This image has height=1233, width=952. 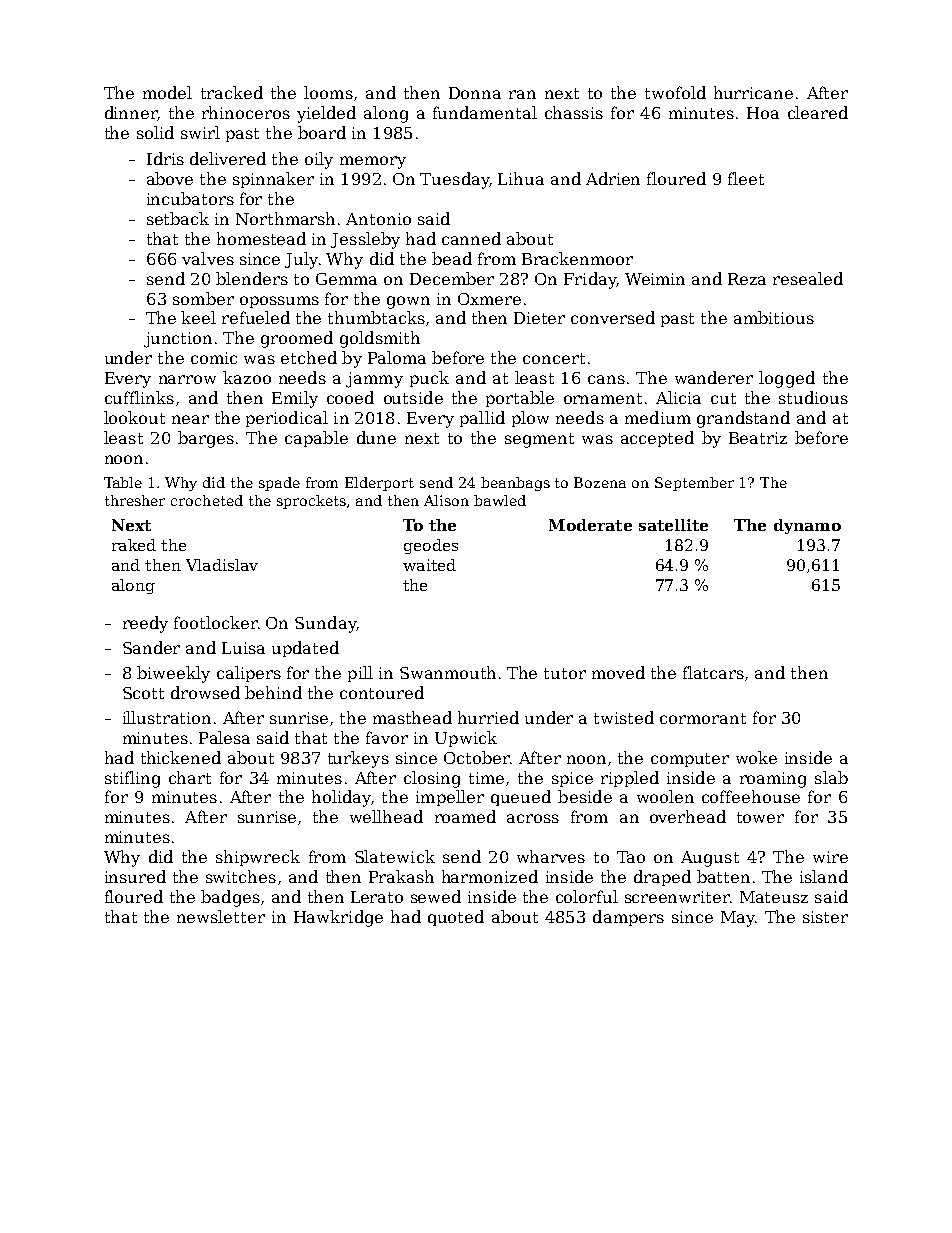 What do you see at coordinates (624, 717) in the image?
I see `twisted` at bounding box center [624, 717].
